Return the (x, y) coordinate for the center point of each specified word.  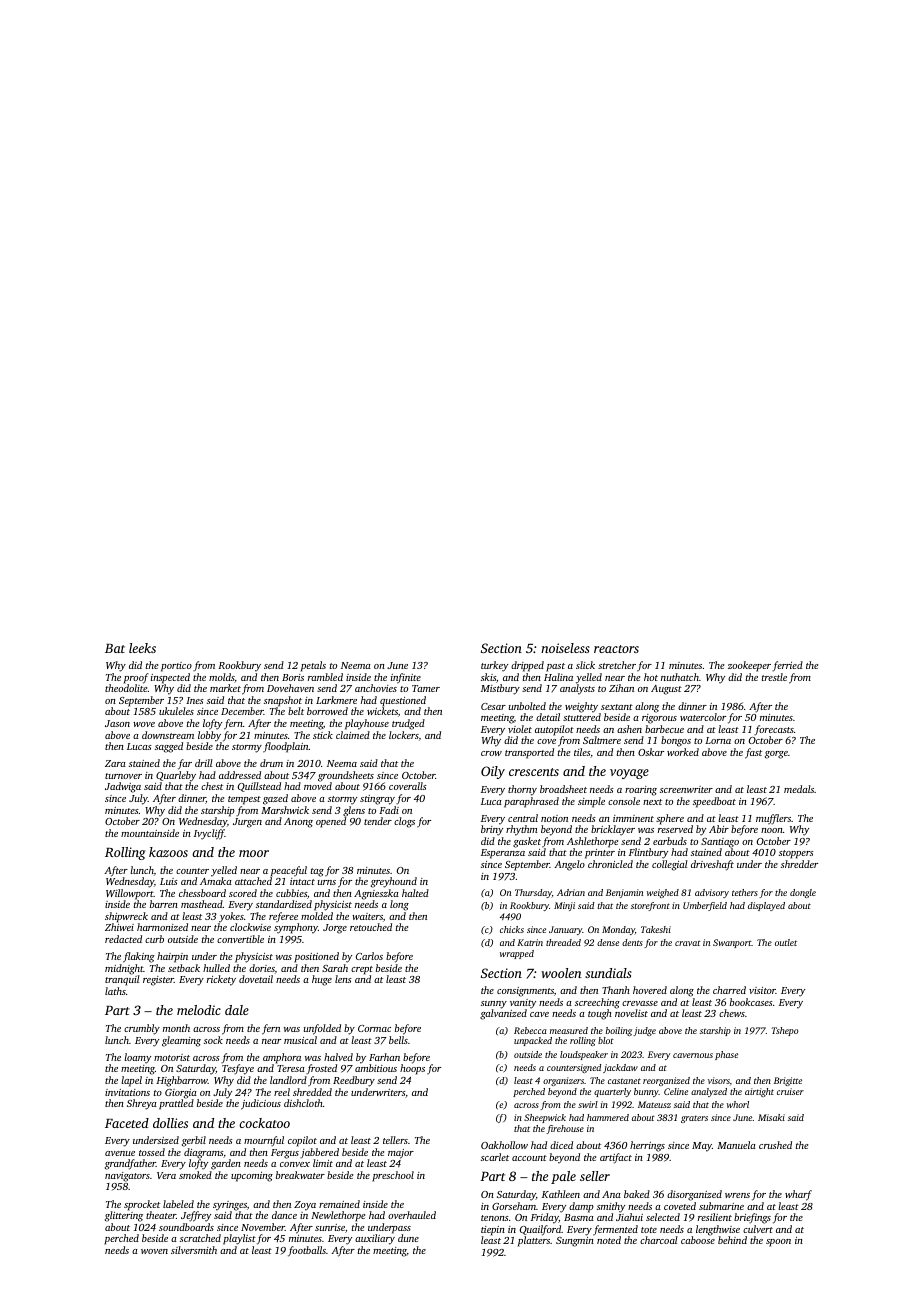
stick (323, 735)
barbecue (664, 729)
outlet (786, 942)
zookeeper (749, 666)
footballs (307, 1251)
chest (212, 786)
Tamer (426, 688)
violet (520, 729)
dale (237, 1010)
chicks (512, 929)
